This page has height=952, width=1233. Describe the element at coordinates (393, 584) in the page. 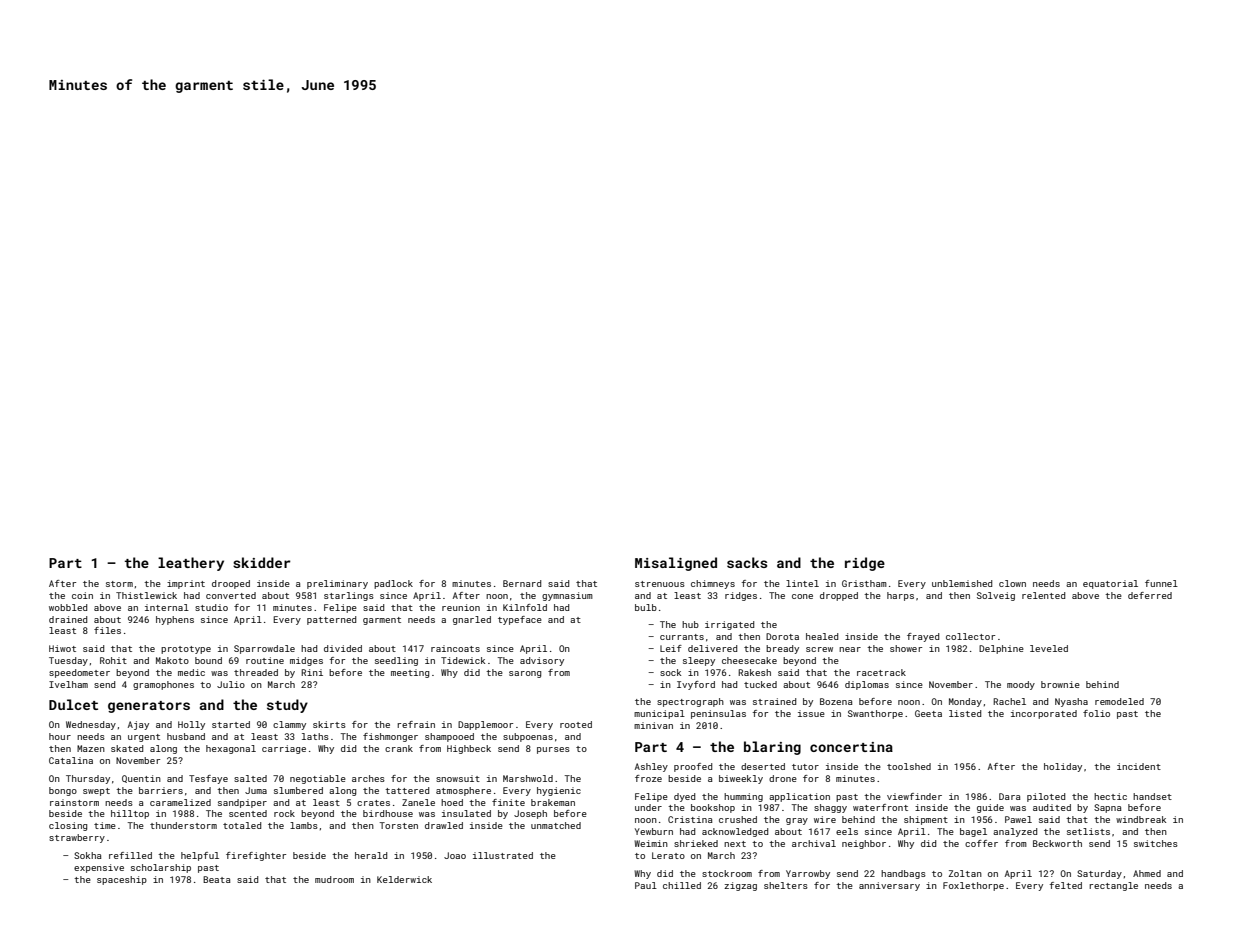

I see `padlock` at that location.
